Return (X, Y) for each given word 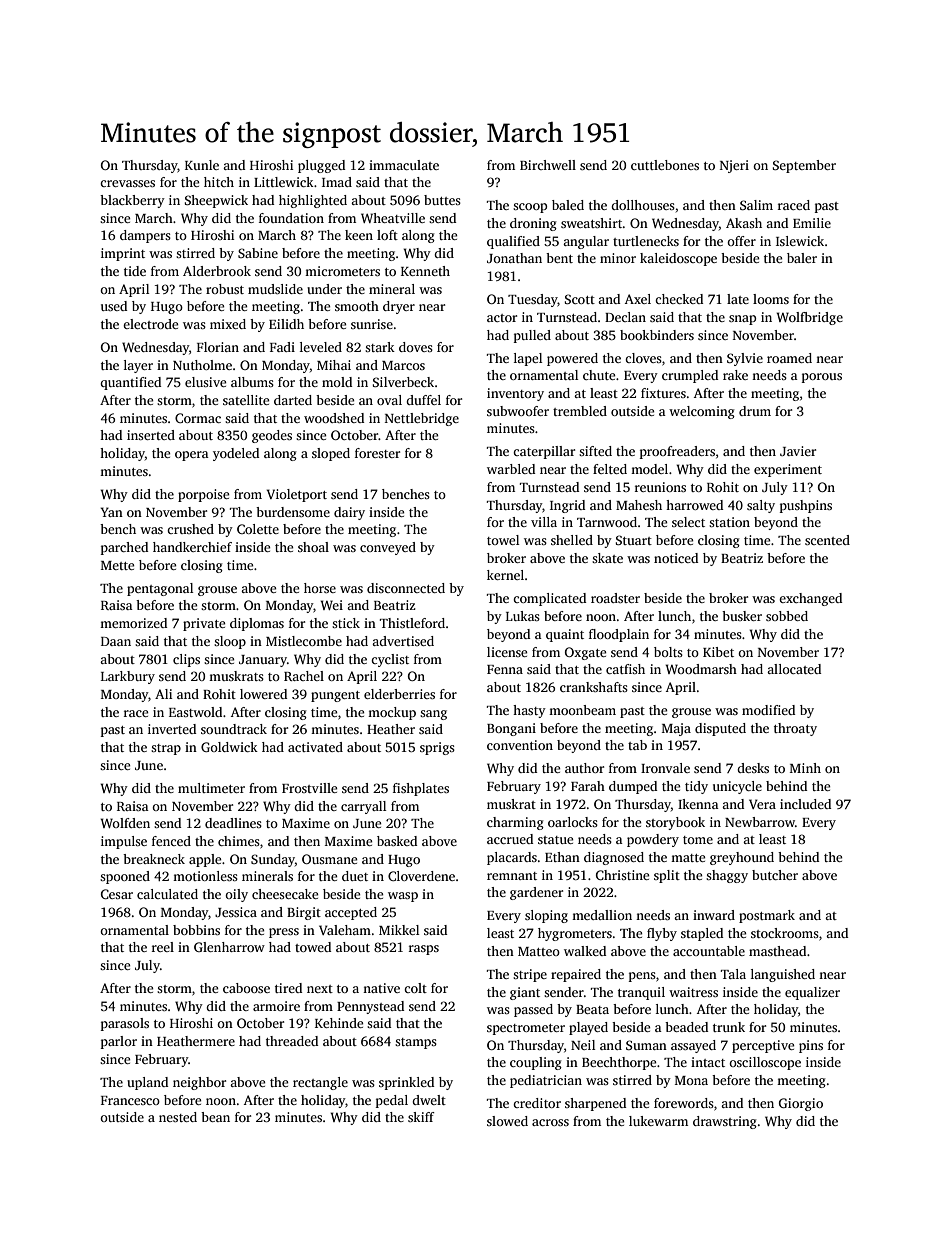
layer (138, 366)
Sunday (273, 860)
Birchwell (548, 165)
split (667, 876)
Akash (744, 223)
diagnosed (614, 858)
